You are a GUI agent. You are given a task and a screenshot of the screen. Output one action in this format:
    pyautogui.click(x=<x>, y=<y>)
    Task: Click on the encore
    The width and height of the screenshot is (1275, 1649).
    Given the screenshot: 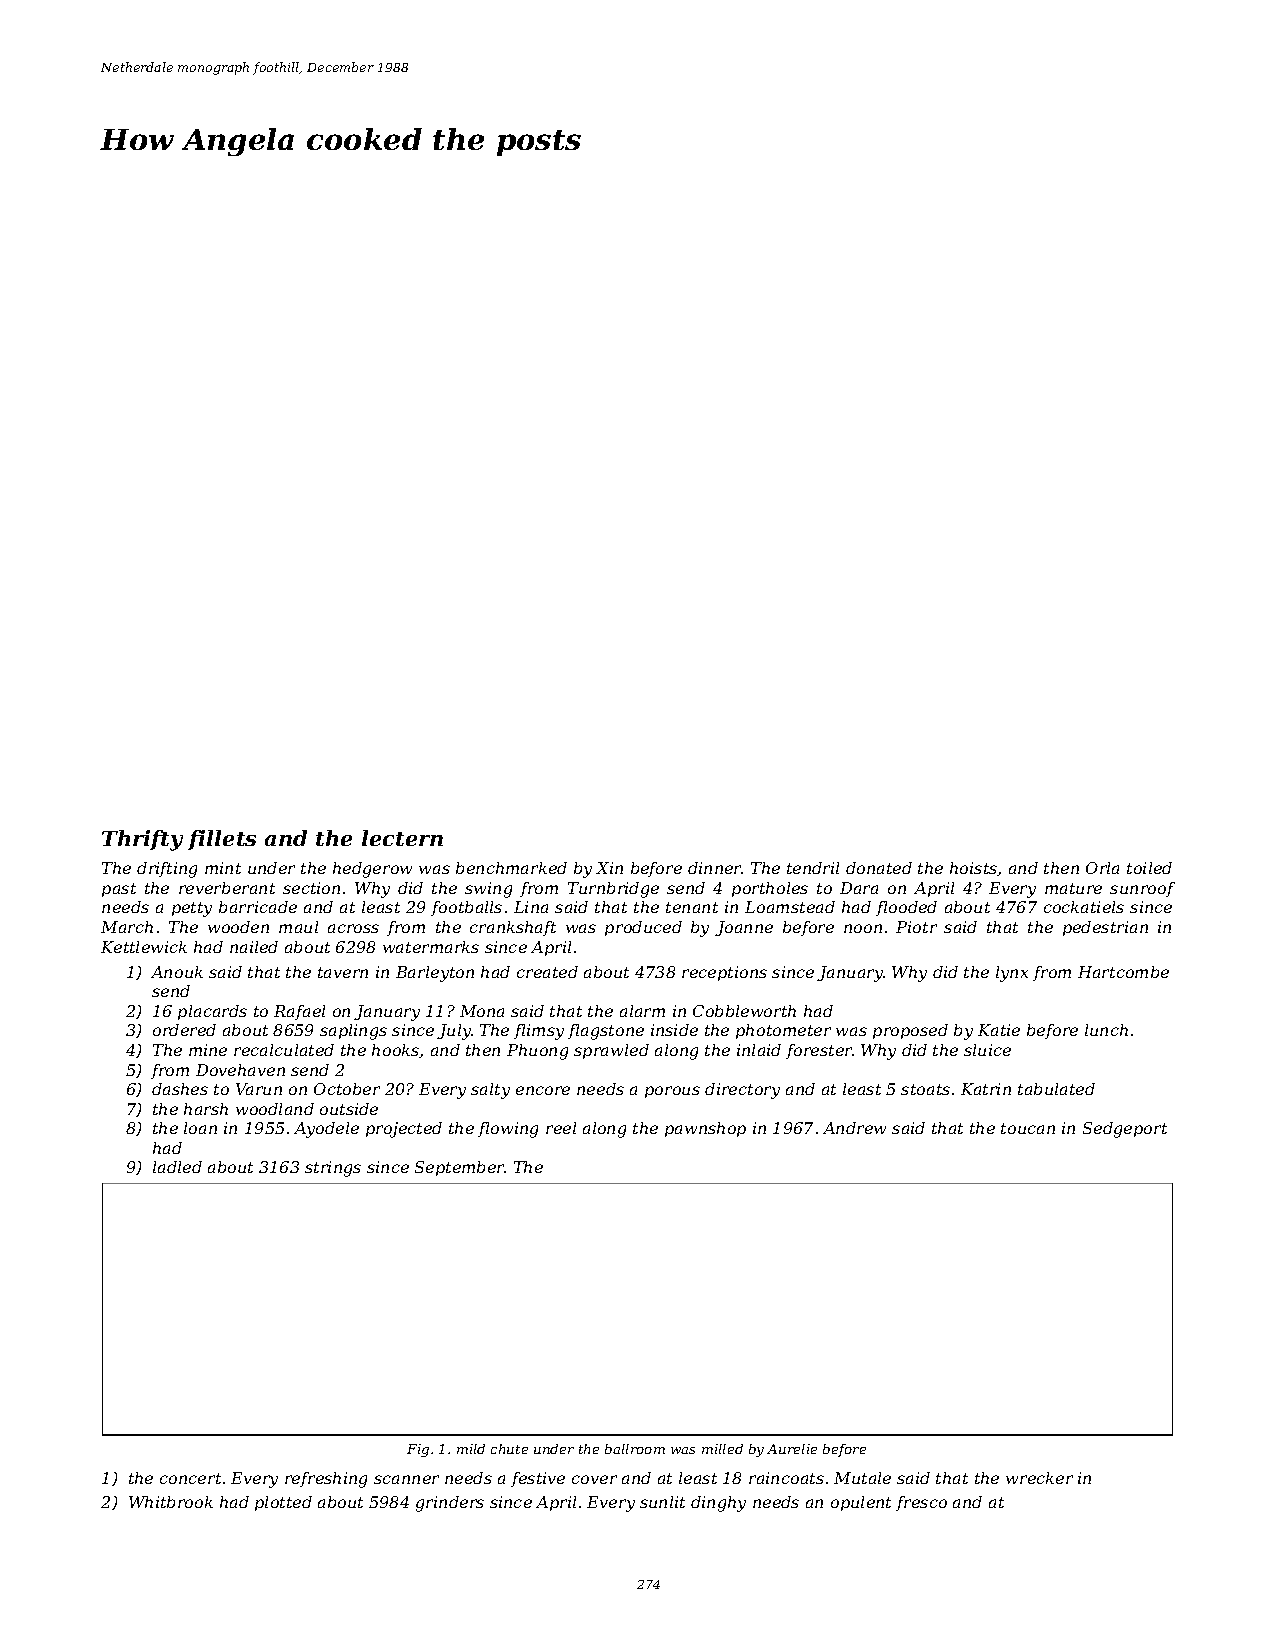 What is the action you would take?
    pyautogui.click(x=543, y=1090)
